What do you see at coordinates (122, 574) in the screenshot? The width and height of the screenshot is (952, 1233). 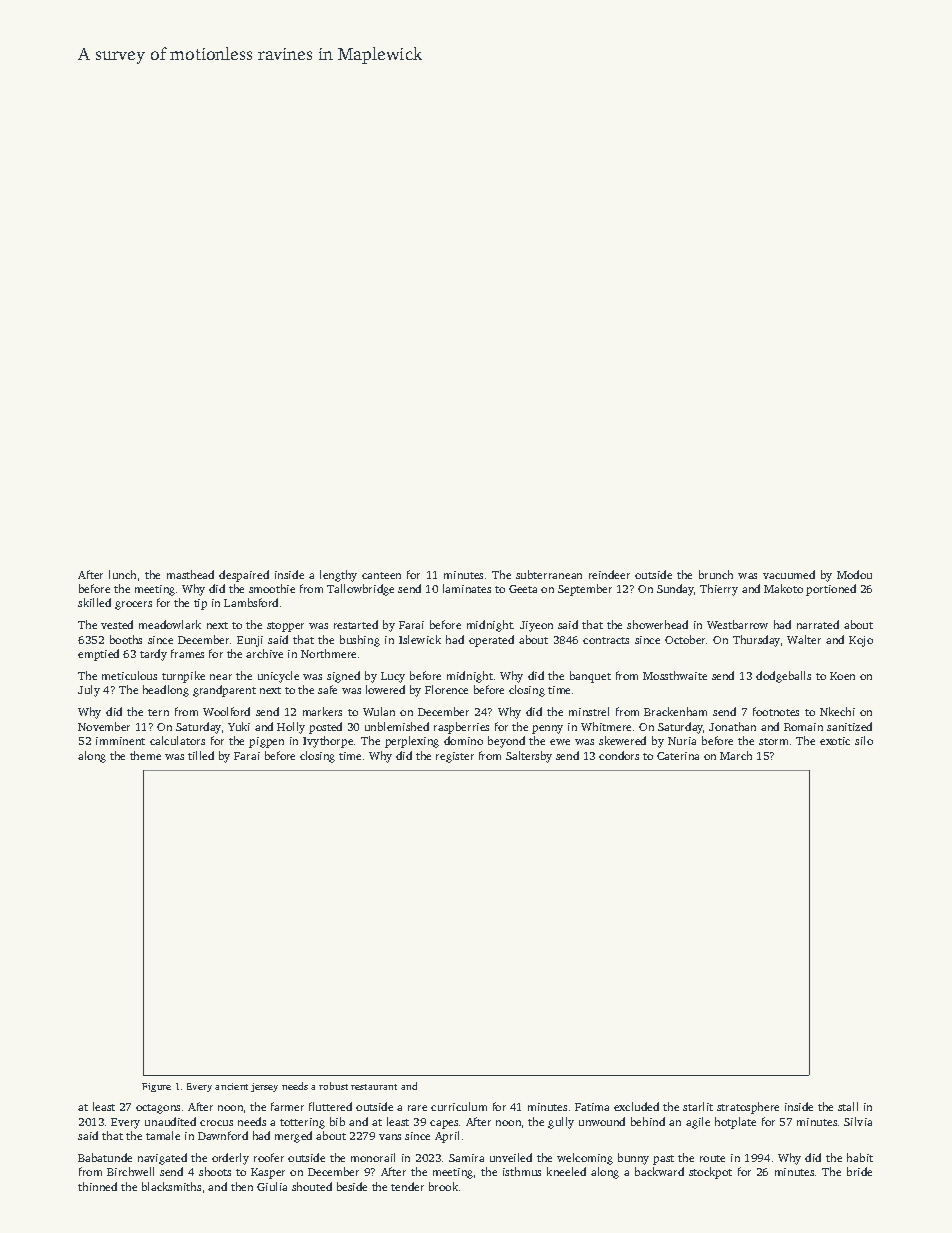 I see `lunch` at bounding box center [122, 574].
